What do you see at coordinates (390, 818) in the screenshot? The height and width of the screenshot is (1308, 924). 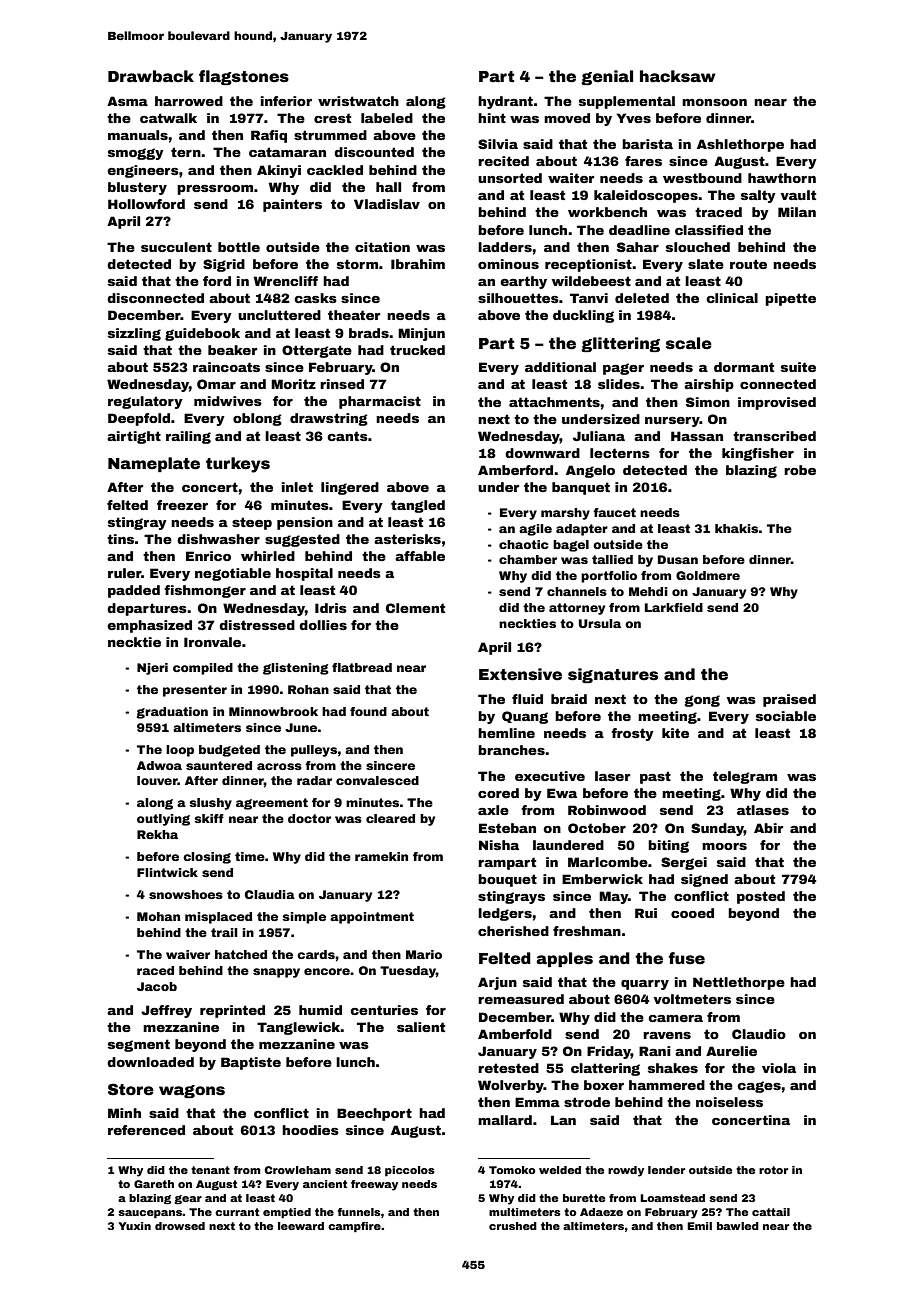 I see `cleared` at bounding box center [390, 818].
